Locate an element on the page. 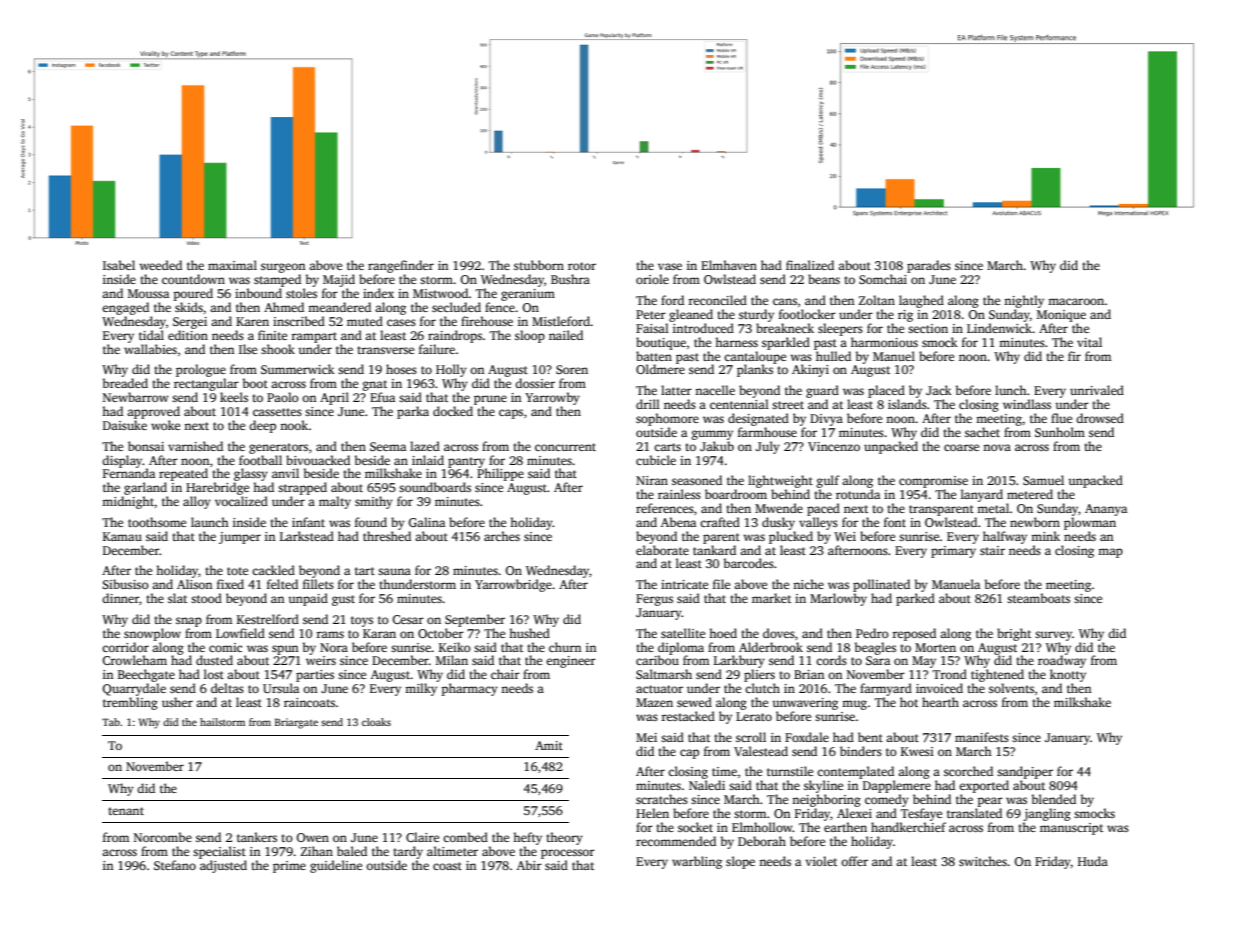 The width and height of the page is (1233, 952). lanyard is located at coordinates (982, 495).
